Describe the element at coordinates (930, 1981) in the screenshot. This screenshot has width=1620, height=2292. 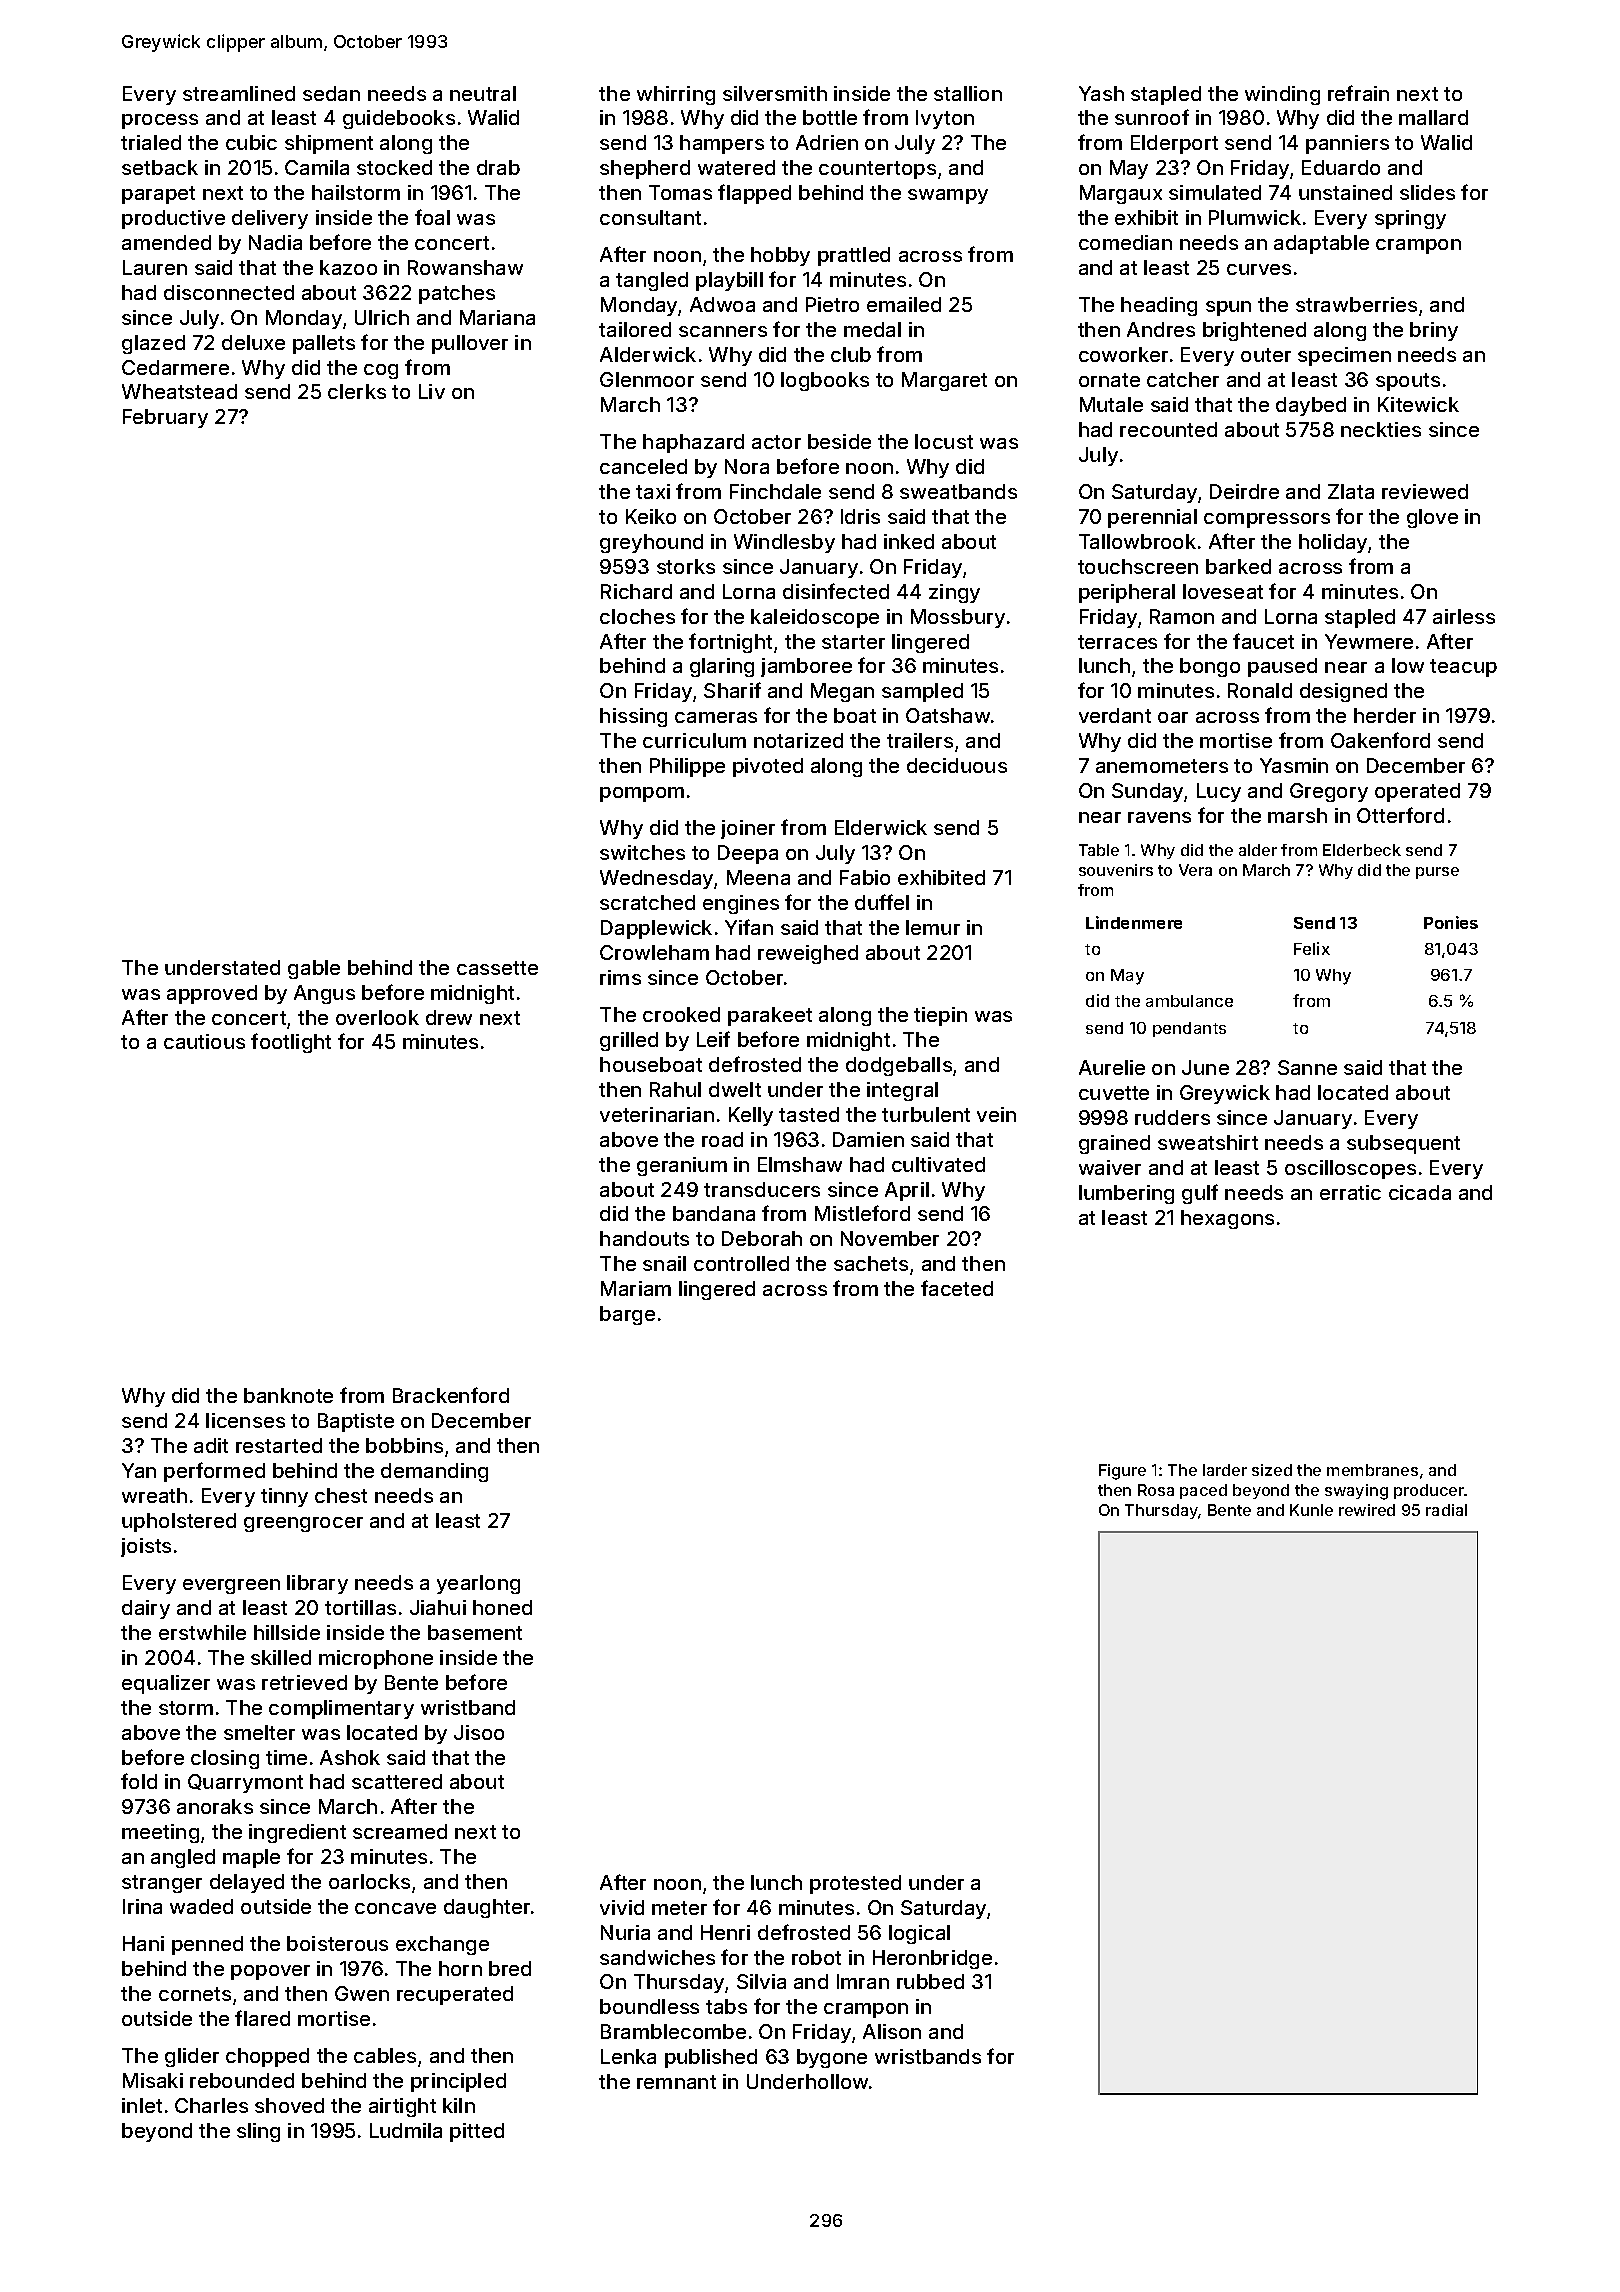
I see `rubbed` at that location.
